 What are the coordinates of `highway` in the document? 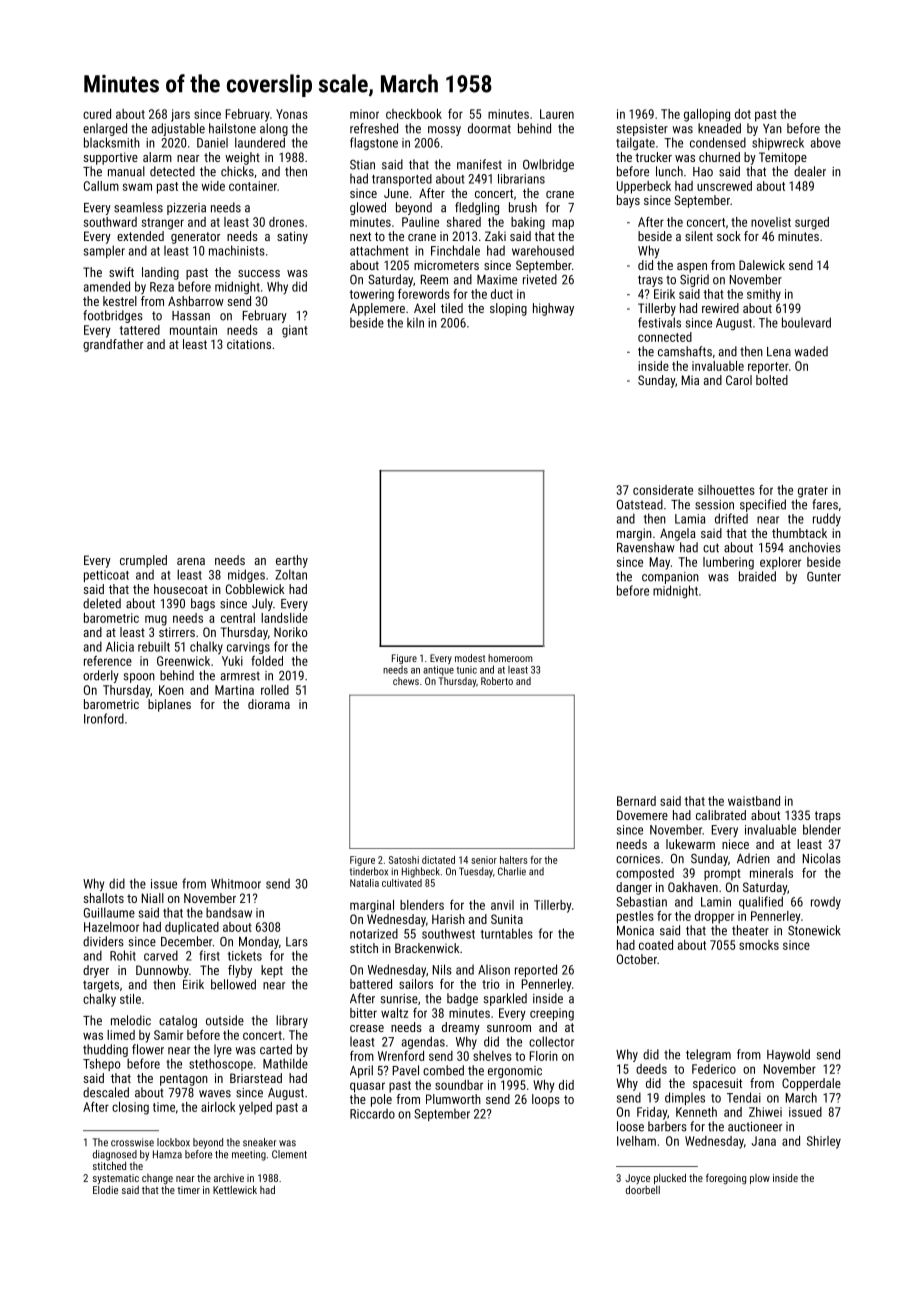 It's located at (553, 309).
